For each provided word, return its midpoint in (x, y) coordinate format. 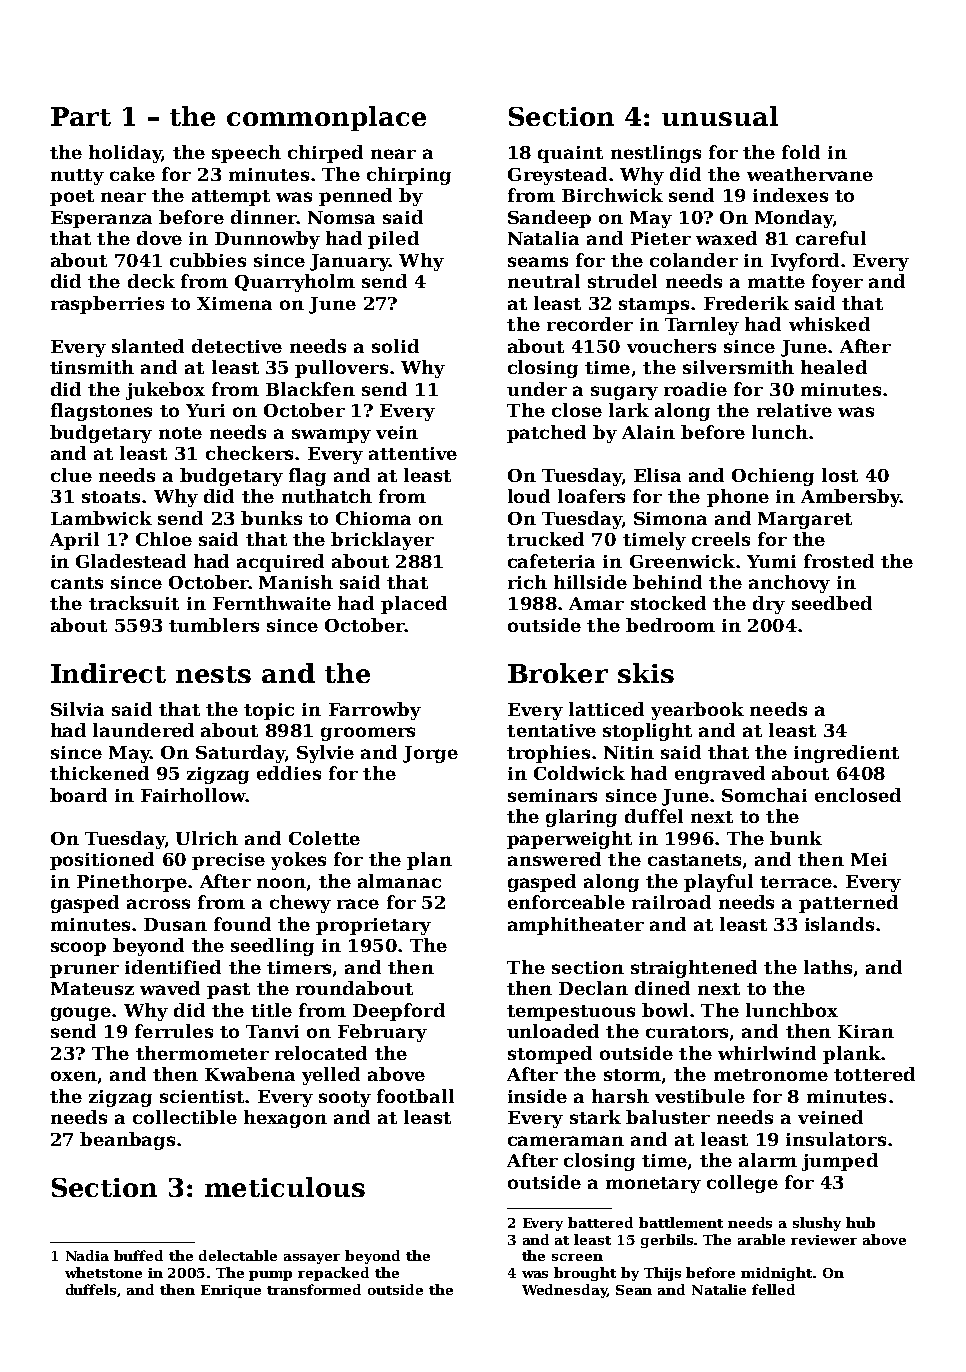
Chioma (373, 518)
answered (554, 859)
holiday (125, 154)
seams (538, 262)
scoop (78, 949)
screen (577, 1257)
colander (694, 260)
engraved (720, 775)
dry (769, 605)
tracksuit (134, 603)
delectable (238, 1255)
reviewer (824, 1240)
